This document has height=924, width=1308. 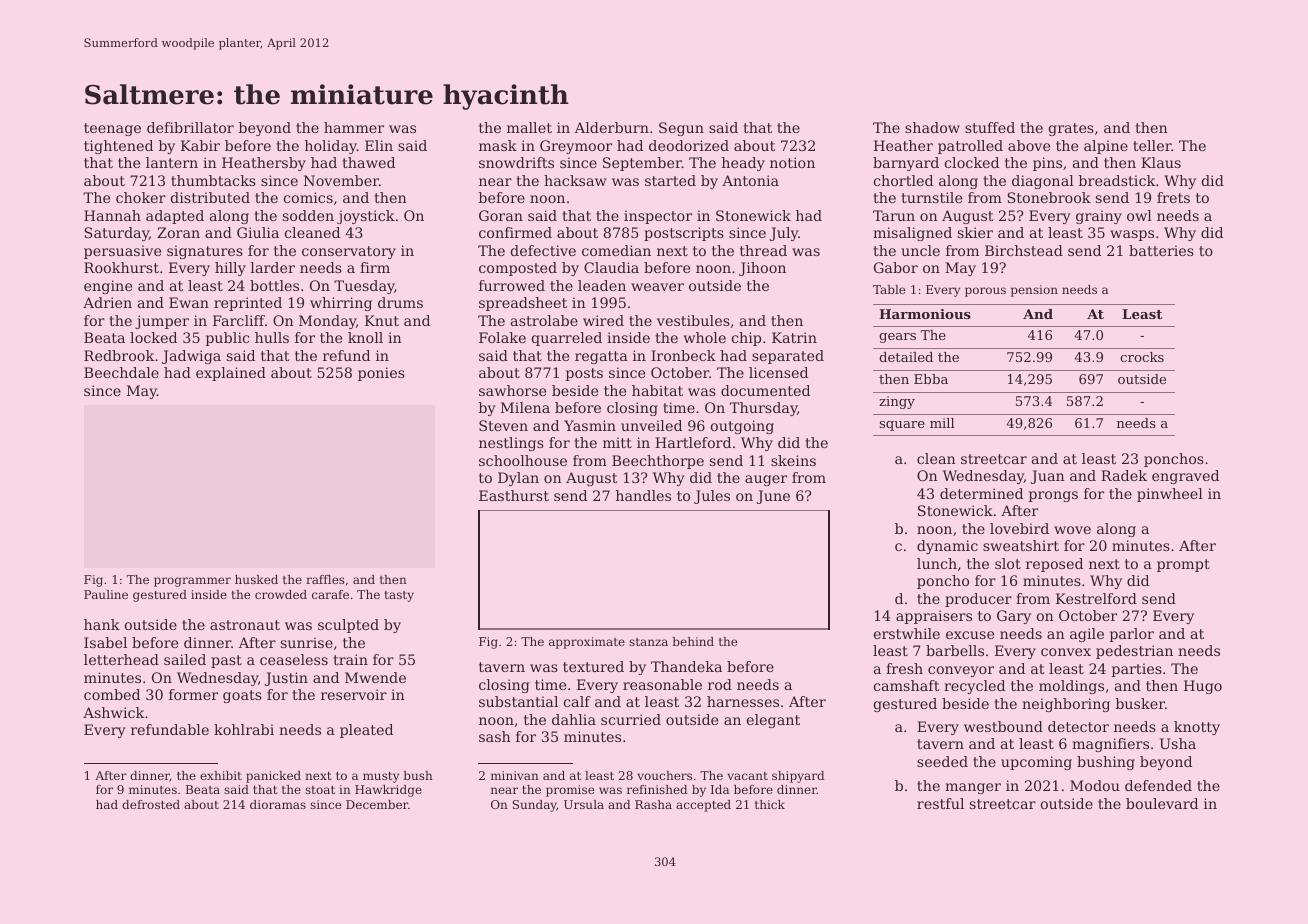 What do you see at coordinates (681, 129) in the document?
I see `Segun` at bounding box center [681, 129].
